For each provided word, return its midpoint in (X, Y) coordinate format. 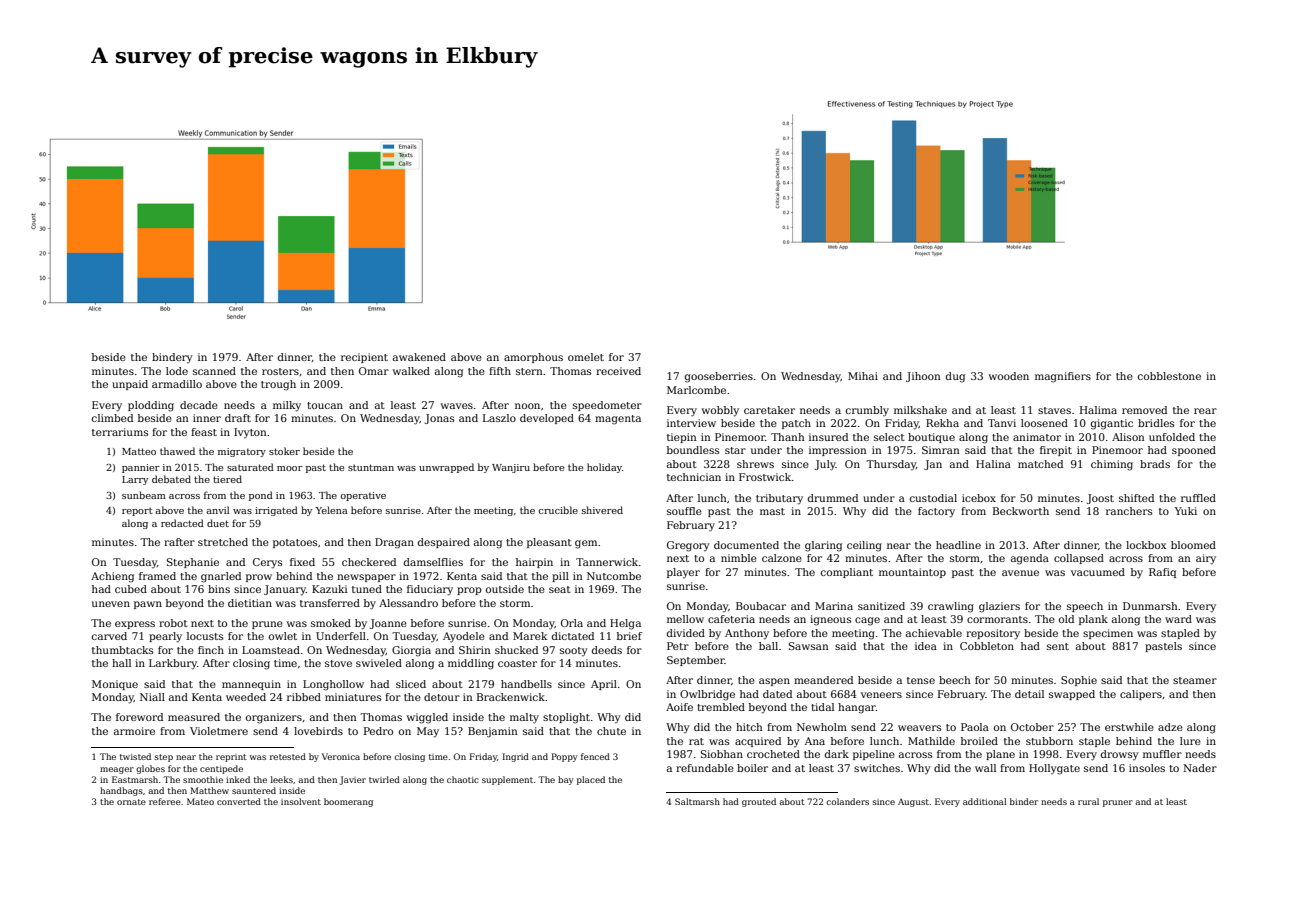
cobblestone (1169, 376)
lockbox (1146, 545)
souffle (684, 511)
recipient (364, 358)
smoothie (203, 779)
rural (1088, 801)
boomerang (348, 802)
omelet (586, 357)
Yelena (332, 510)
